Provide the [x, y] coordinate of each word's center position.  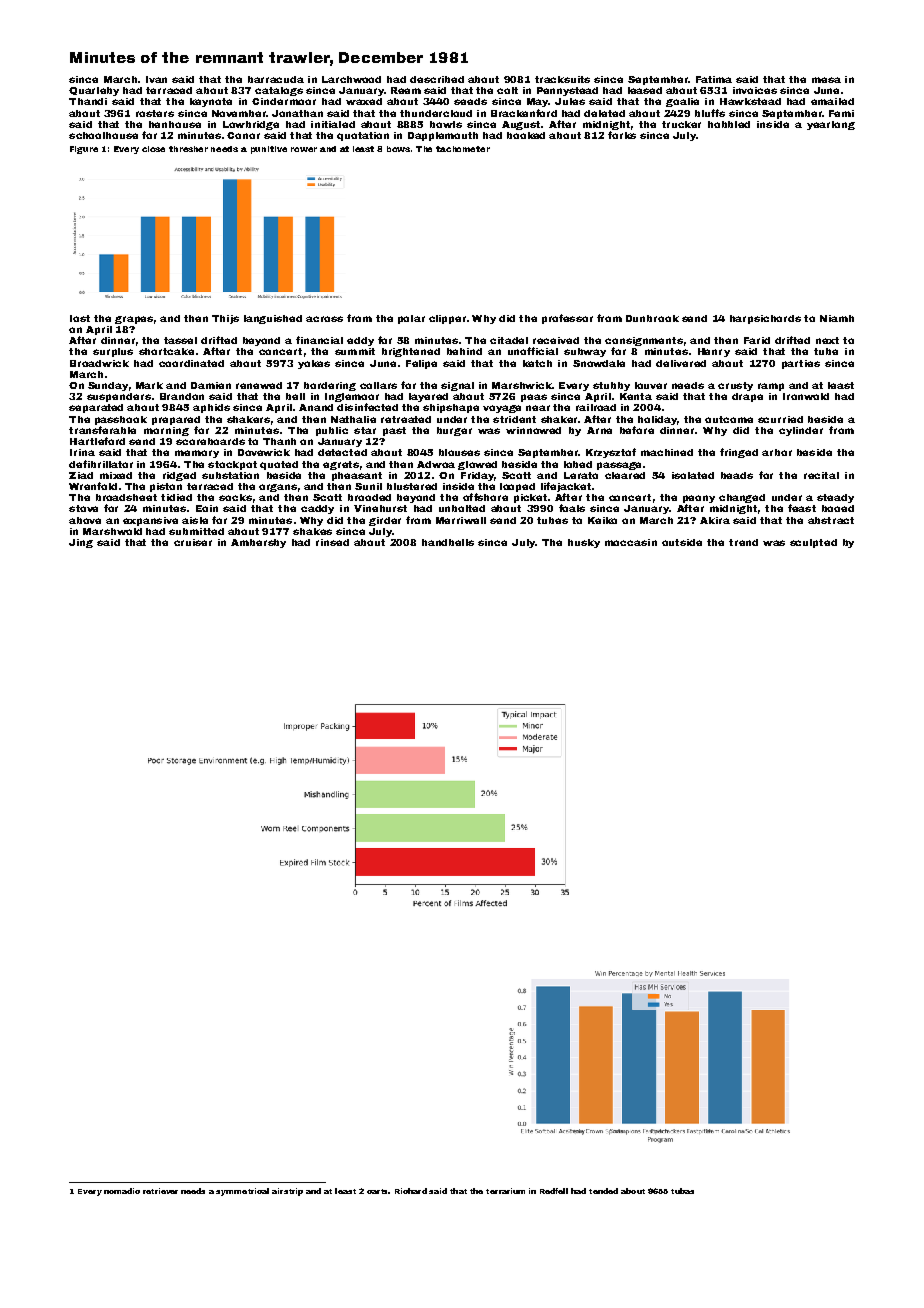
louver [651, 385]
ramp [771, 387]
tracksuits [562, 79]
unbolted [462, 508]
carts [378, 1191]
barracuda [276, 79]
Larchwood [351, 79]
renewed [259, 385]
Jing [81, 543]
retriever [160, 1191]
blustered [412, 486]
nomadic [122, 1191]
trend [743, 542]
